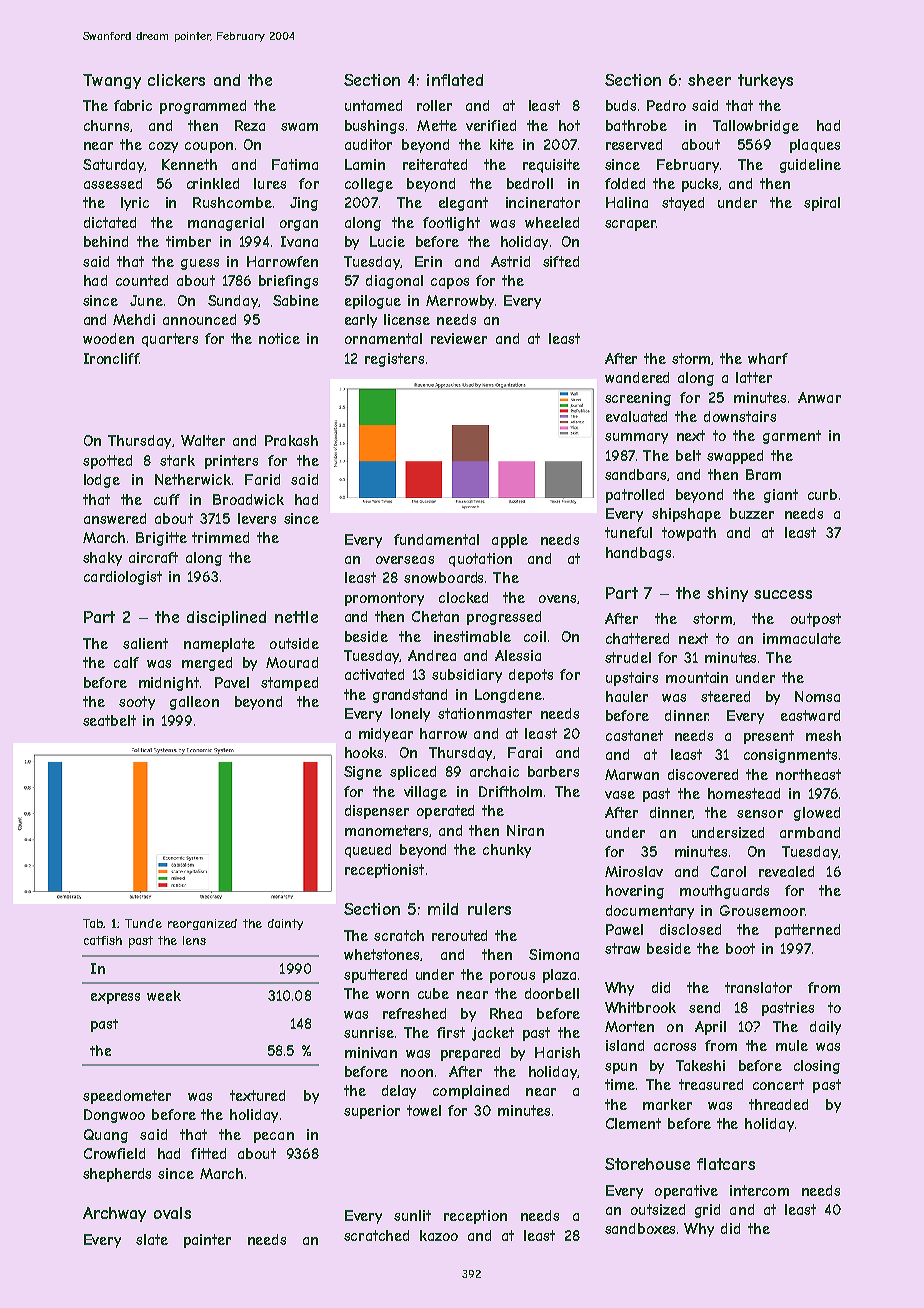 The image size is (924, 1308). Describe the element at coordinates (279, 338) in the image. I see `notice` at that location.
